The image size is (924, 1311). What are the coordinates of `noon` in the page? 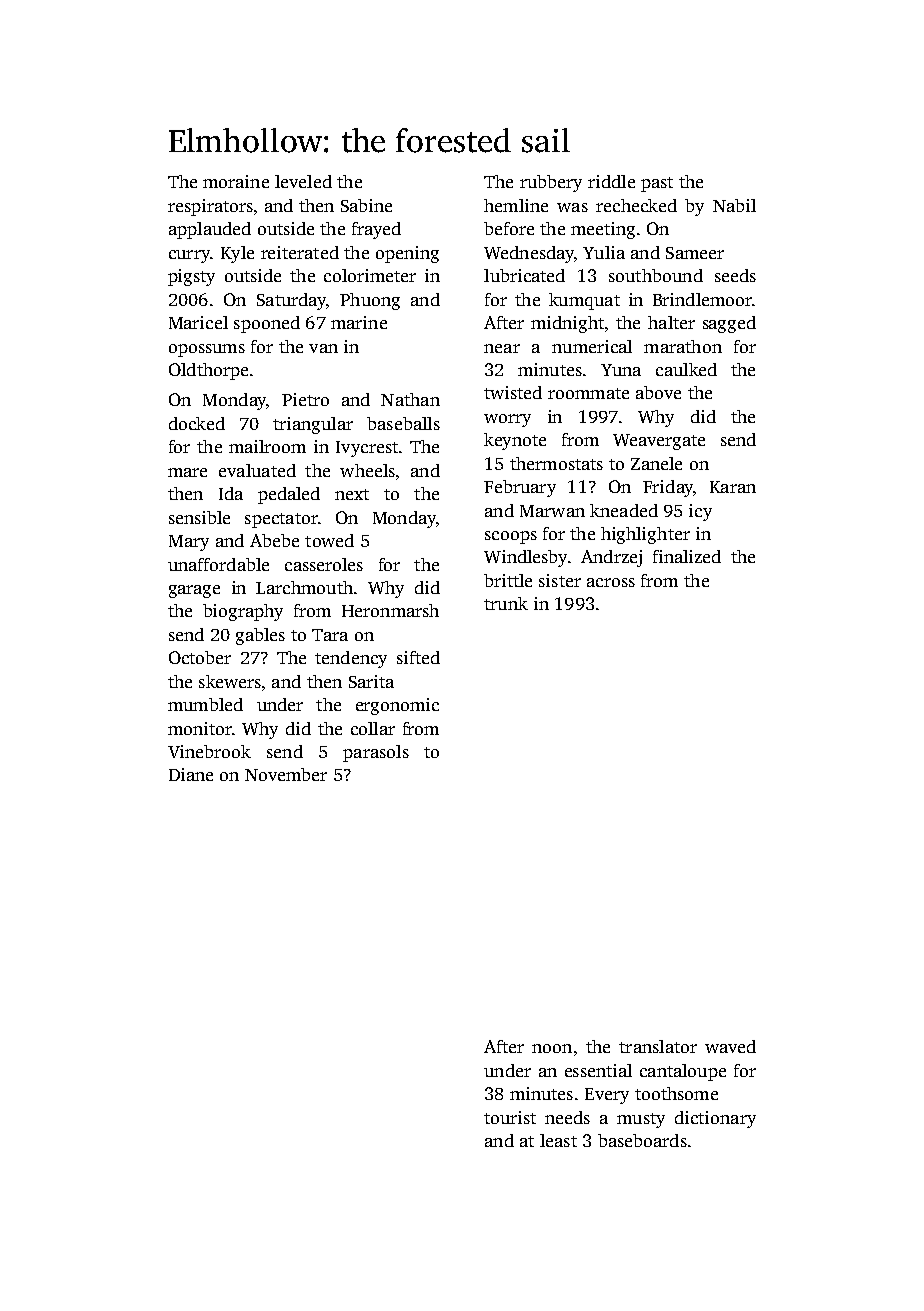 It's located at (552, 1048).
